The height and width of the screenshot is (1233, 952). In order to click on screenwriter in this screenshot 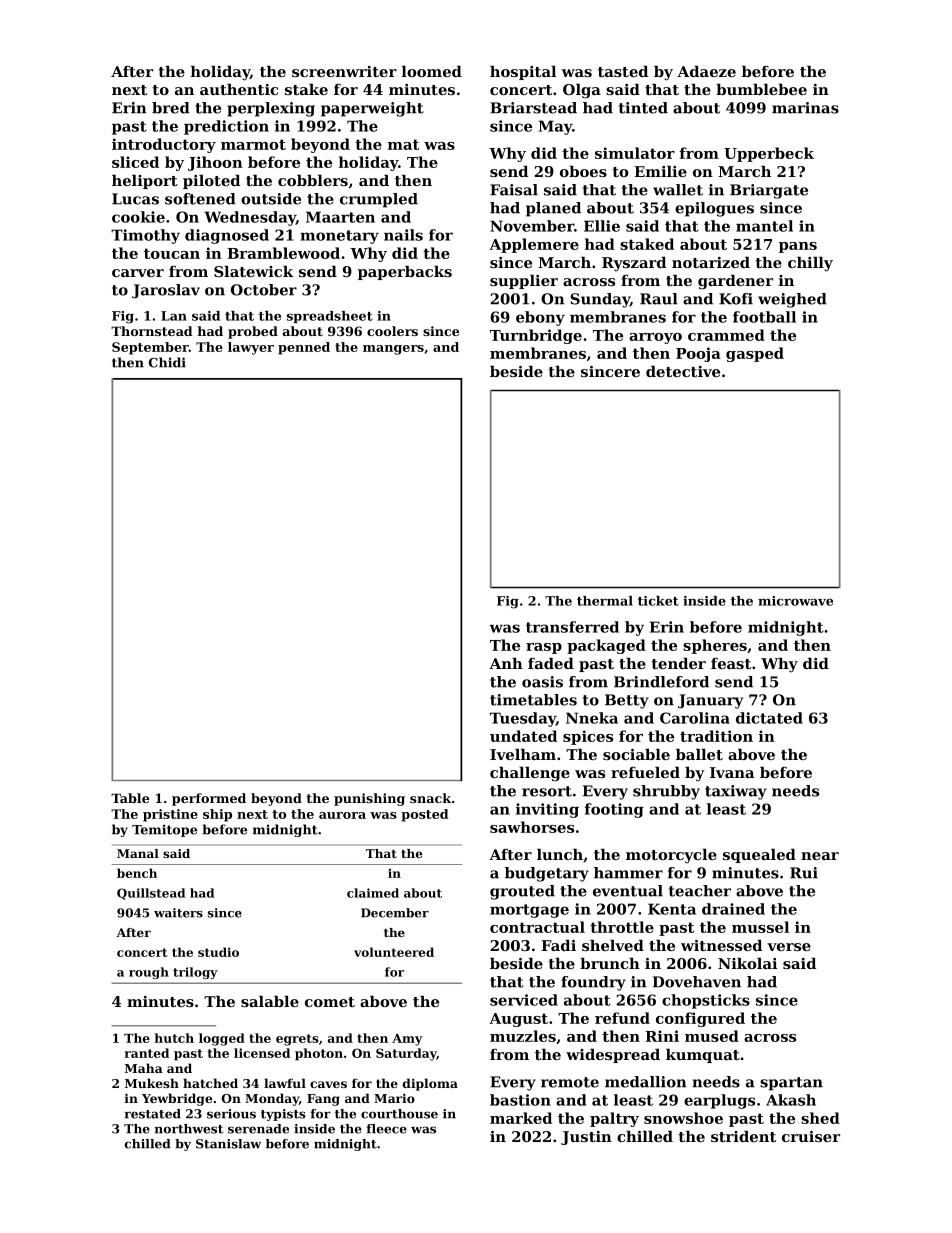, I will do `click(344, 71)`.
